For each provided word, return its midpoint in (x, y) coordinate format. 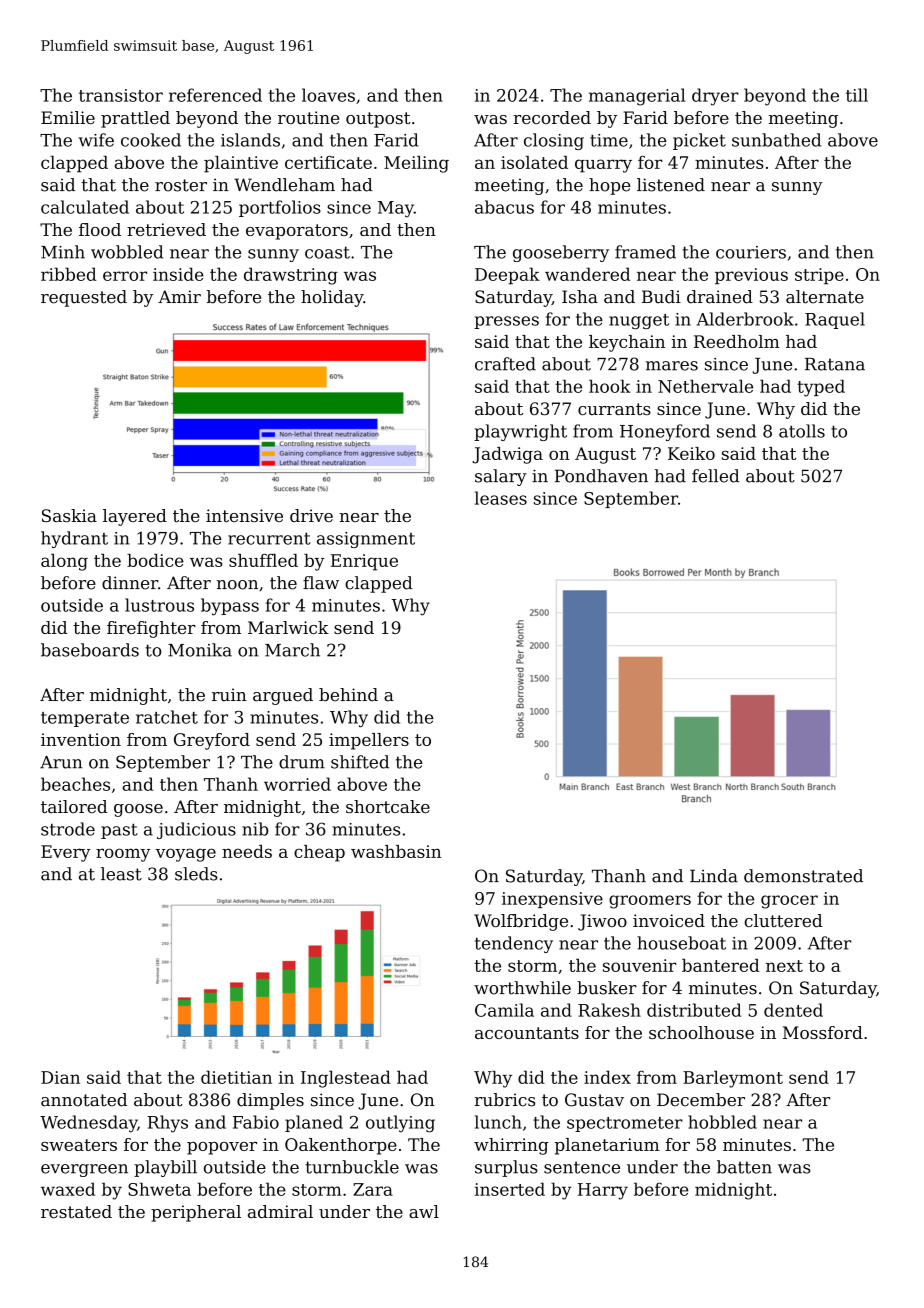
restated (76, 1211)
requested (84, 298)
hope (610, 186)
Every (66, 853)
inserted (510, 1189)
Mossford (823, 1032)
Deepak (507, 275)
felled (716, 476)
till (857, 95)
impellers (369, 741)
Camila (504, 1010)
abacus (504, 207)
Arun (61, 762)
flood (100, 229)
